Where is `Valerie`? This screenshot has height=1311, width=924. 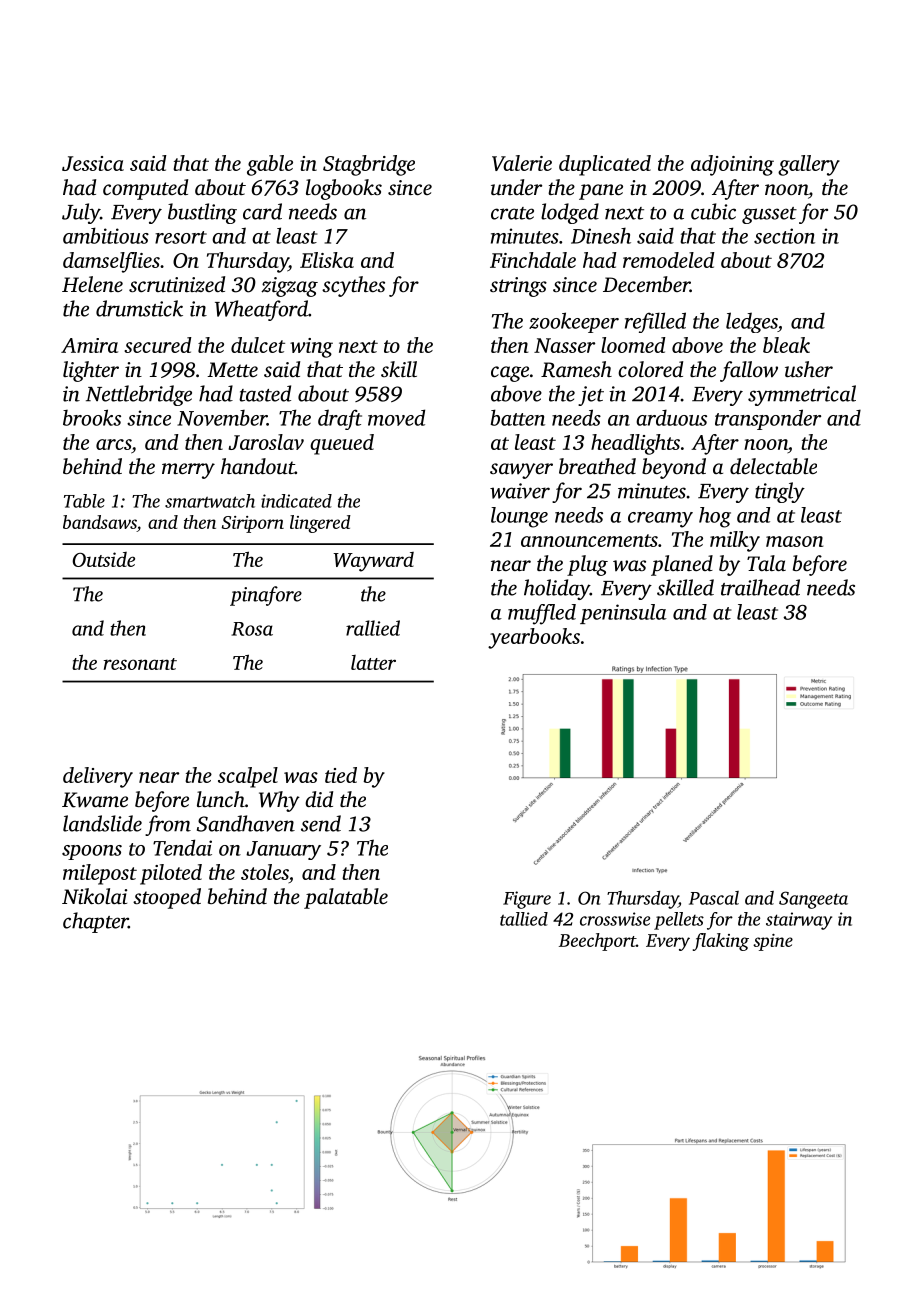 Valerie is located at coordinates (522, 163).
